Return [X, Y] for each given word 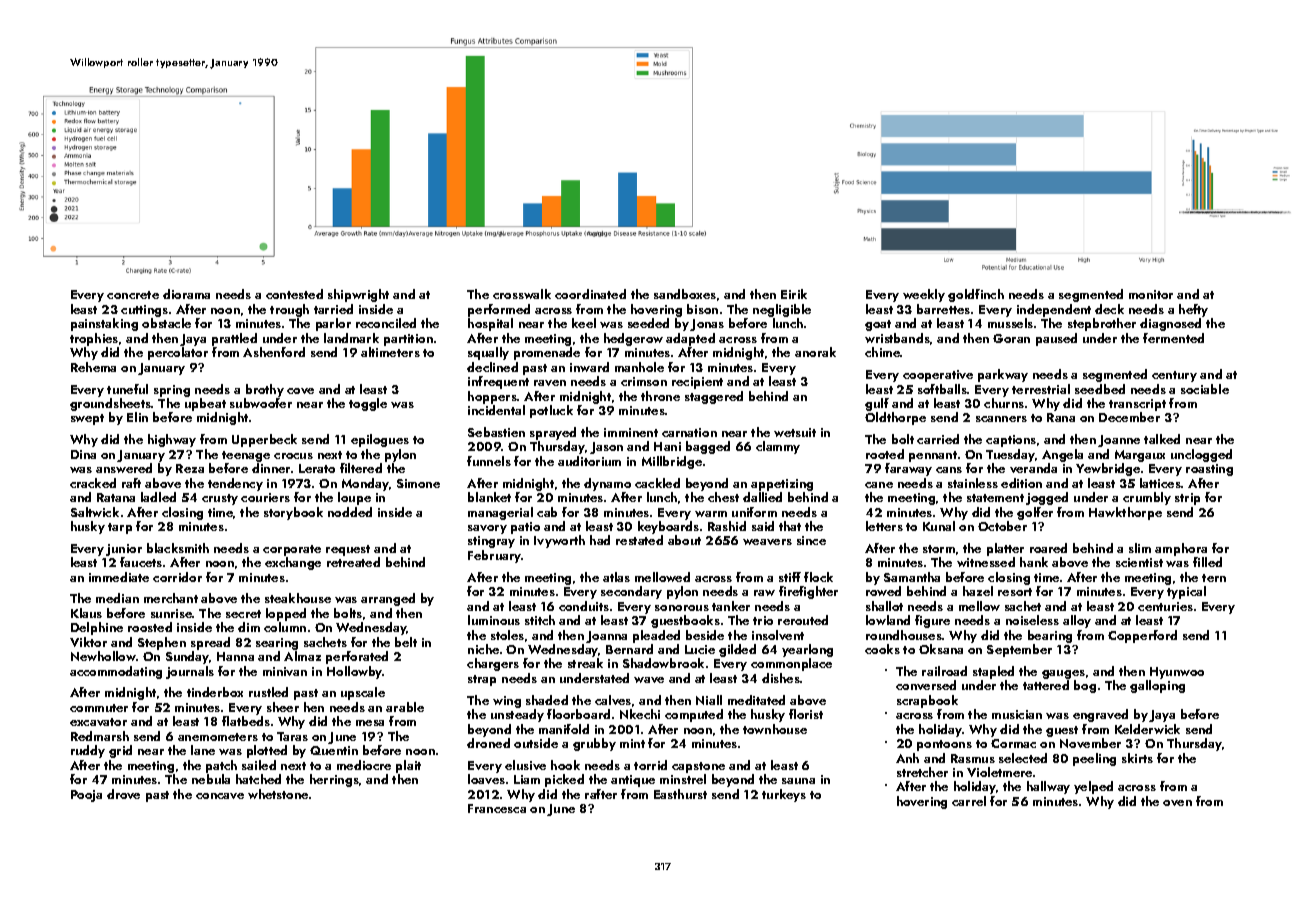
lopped [286, 614]
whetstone [278, 794]
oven [1177, 803]
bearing [1050, 636]
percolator [178, 353]
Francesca [497, 808]
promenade [547, 353]
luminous [494, 620]
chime [882, 352]
